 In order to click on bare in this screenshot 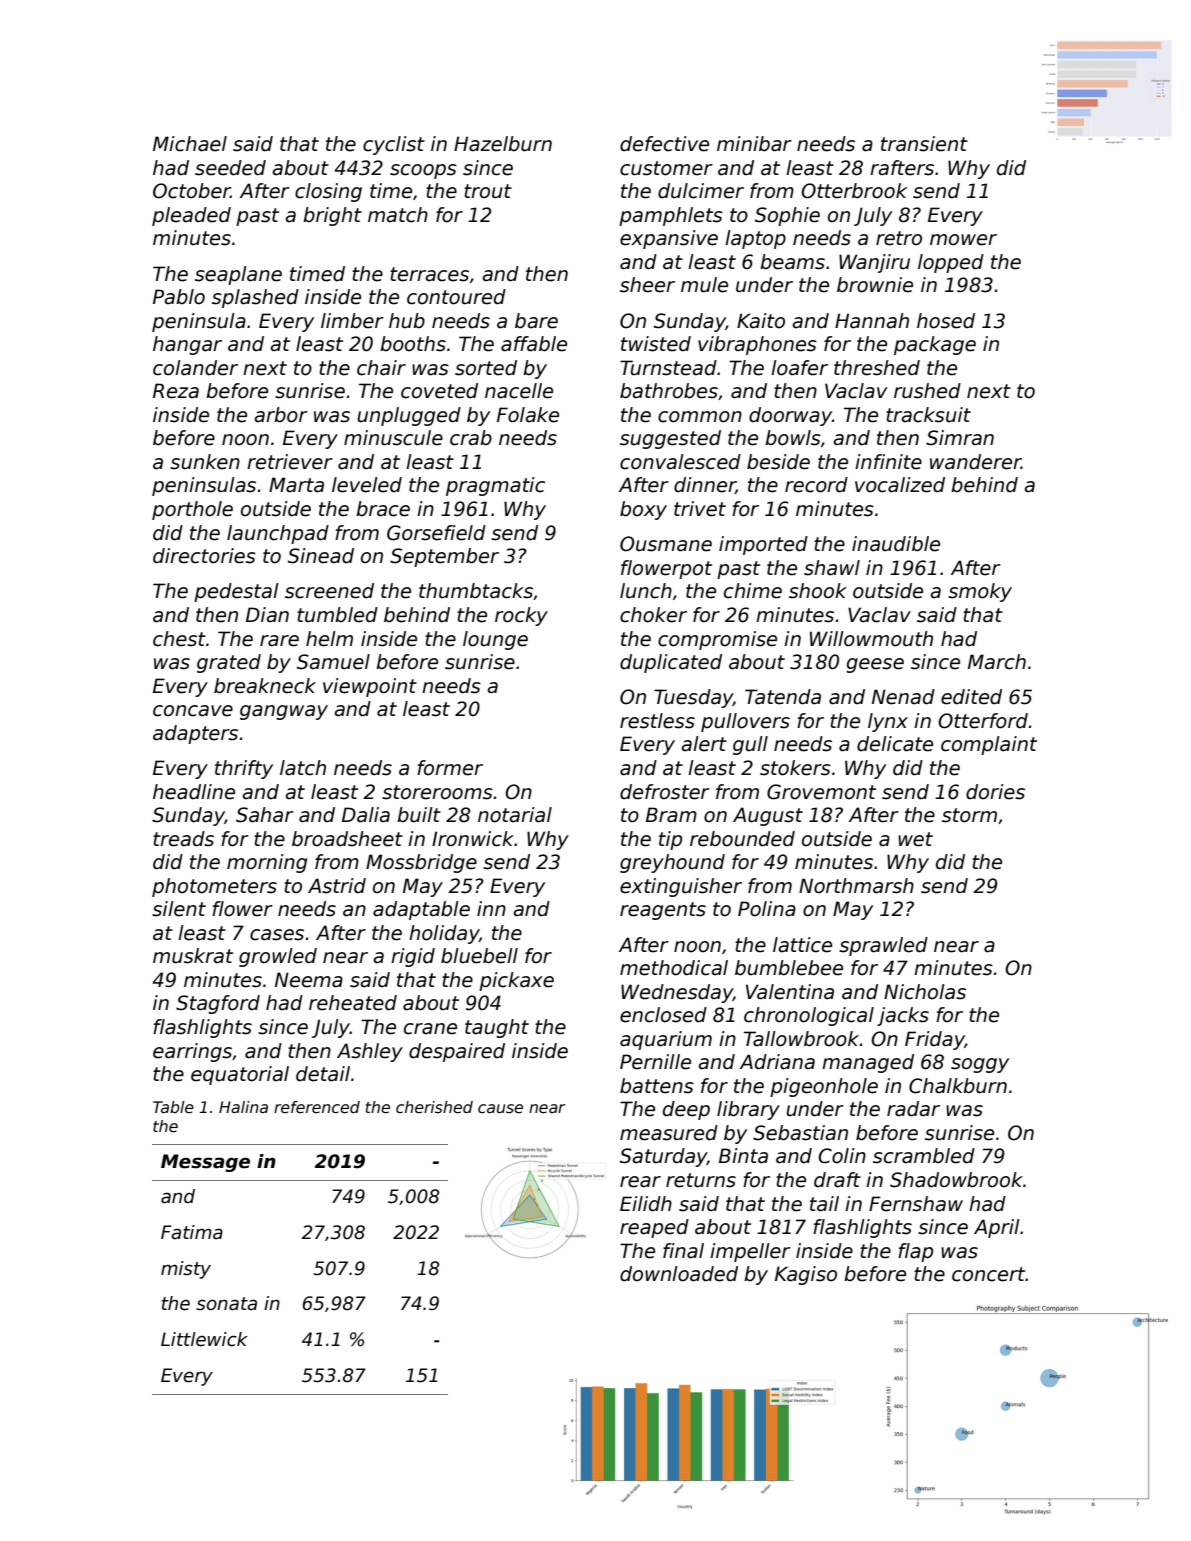, I will do `click(536, 321)`.
